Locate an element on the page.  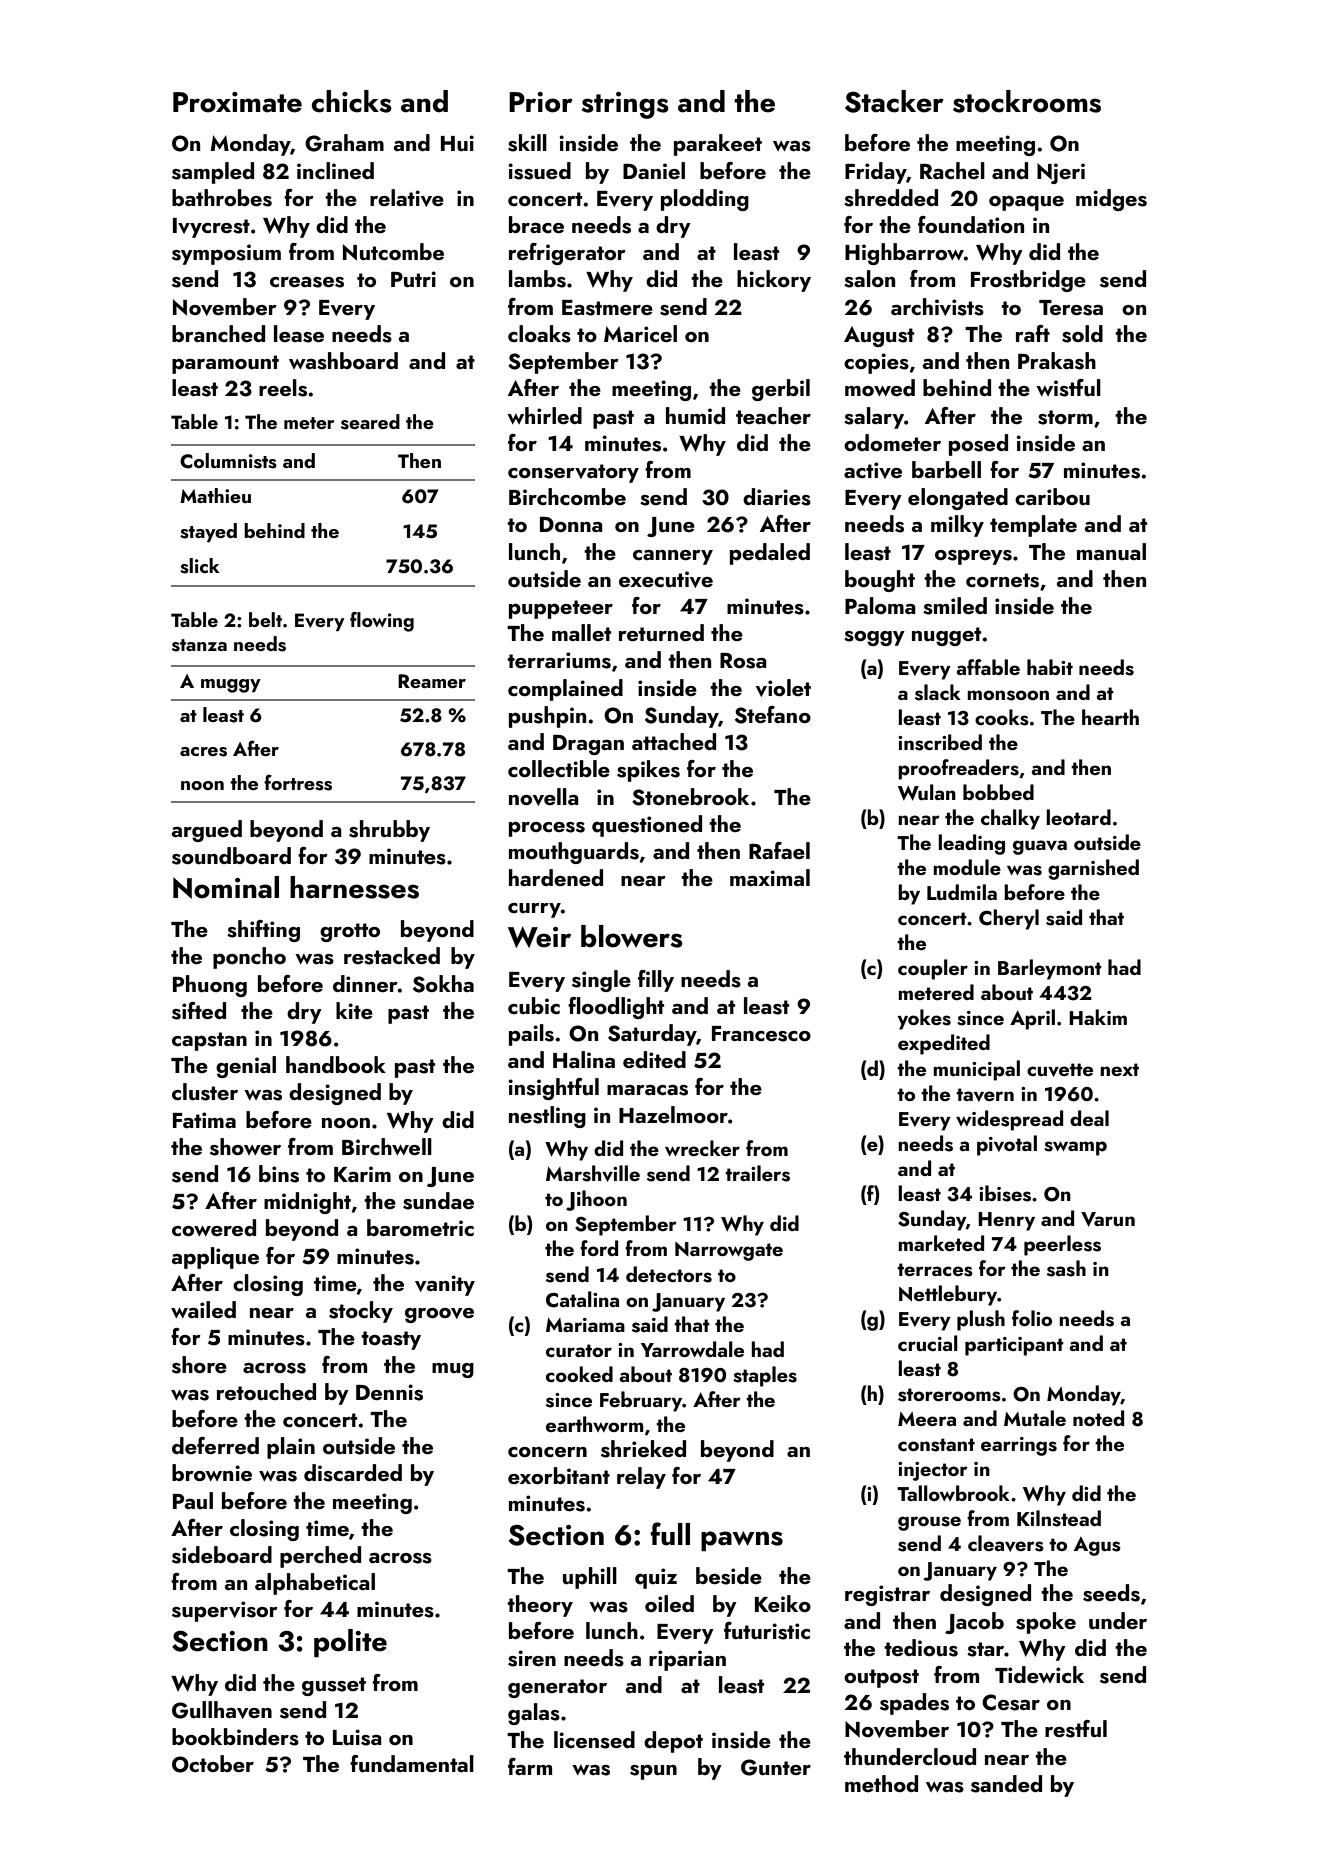
sampled is located at coordinates (213, 173).
